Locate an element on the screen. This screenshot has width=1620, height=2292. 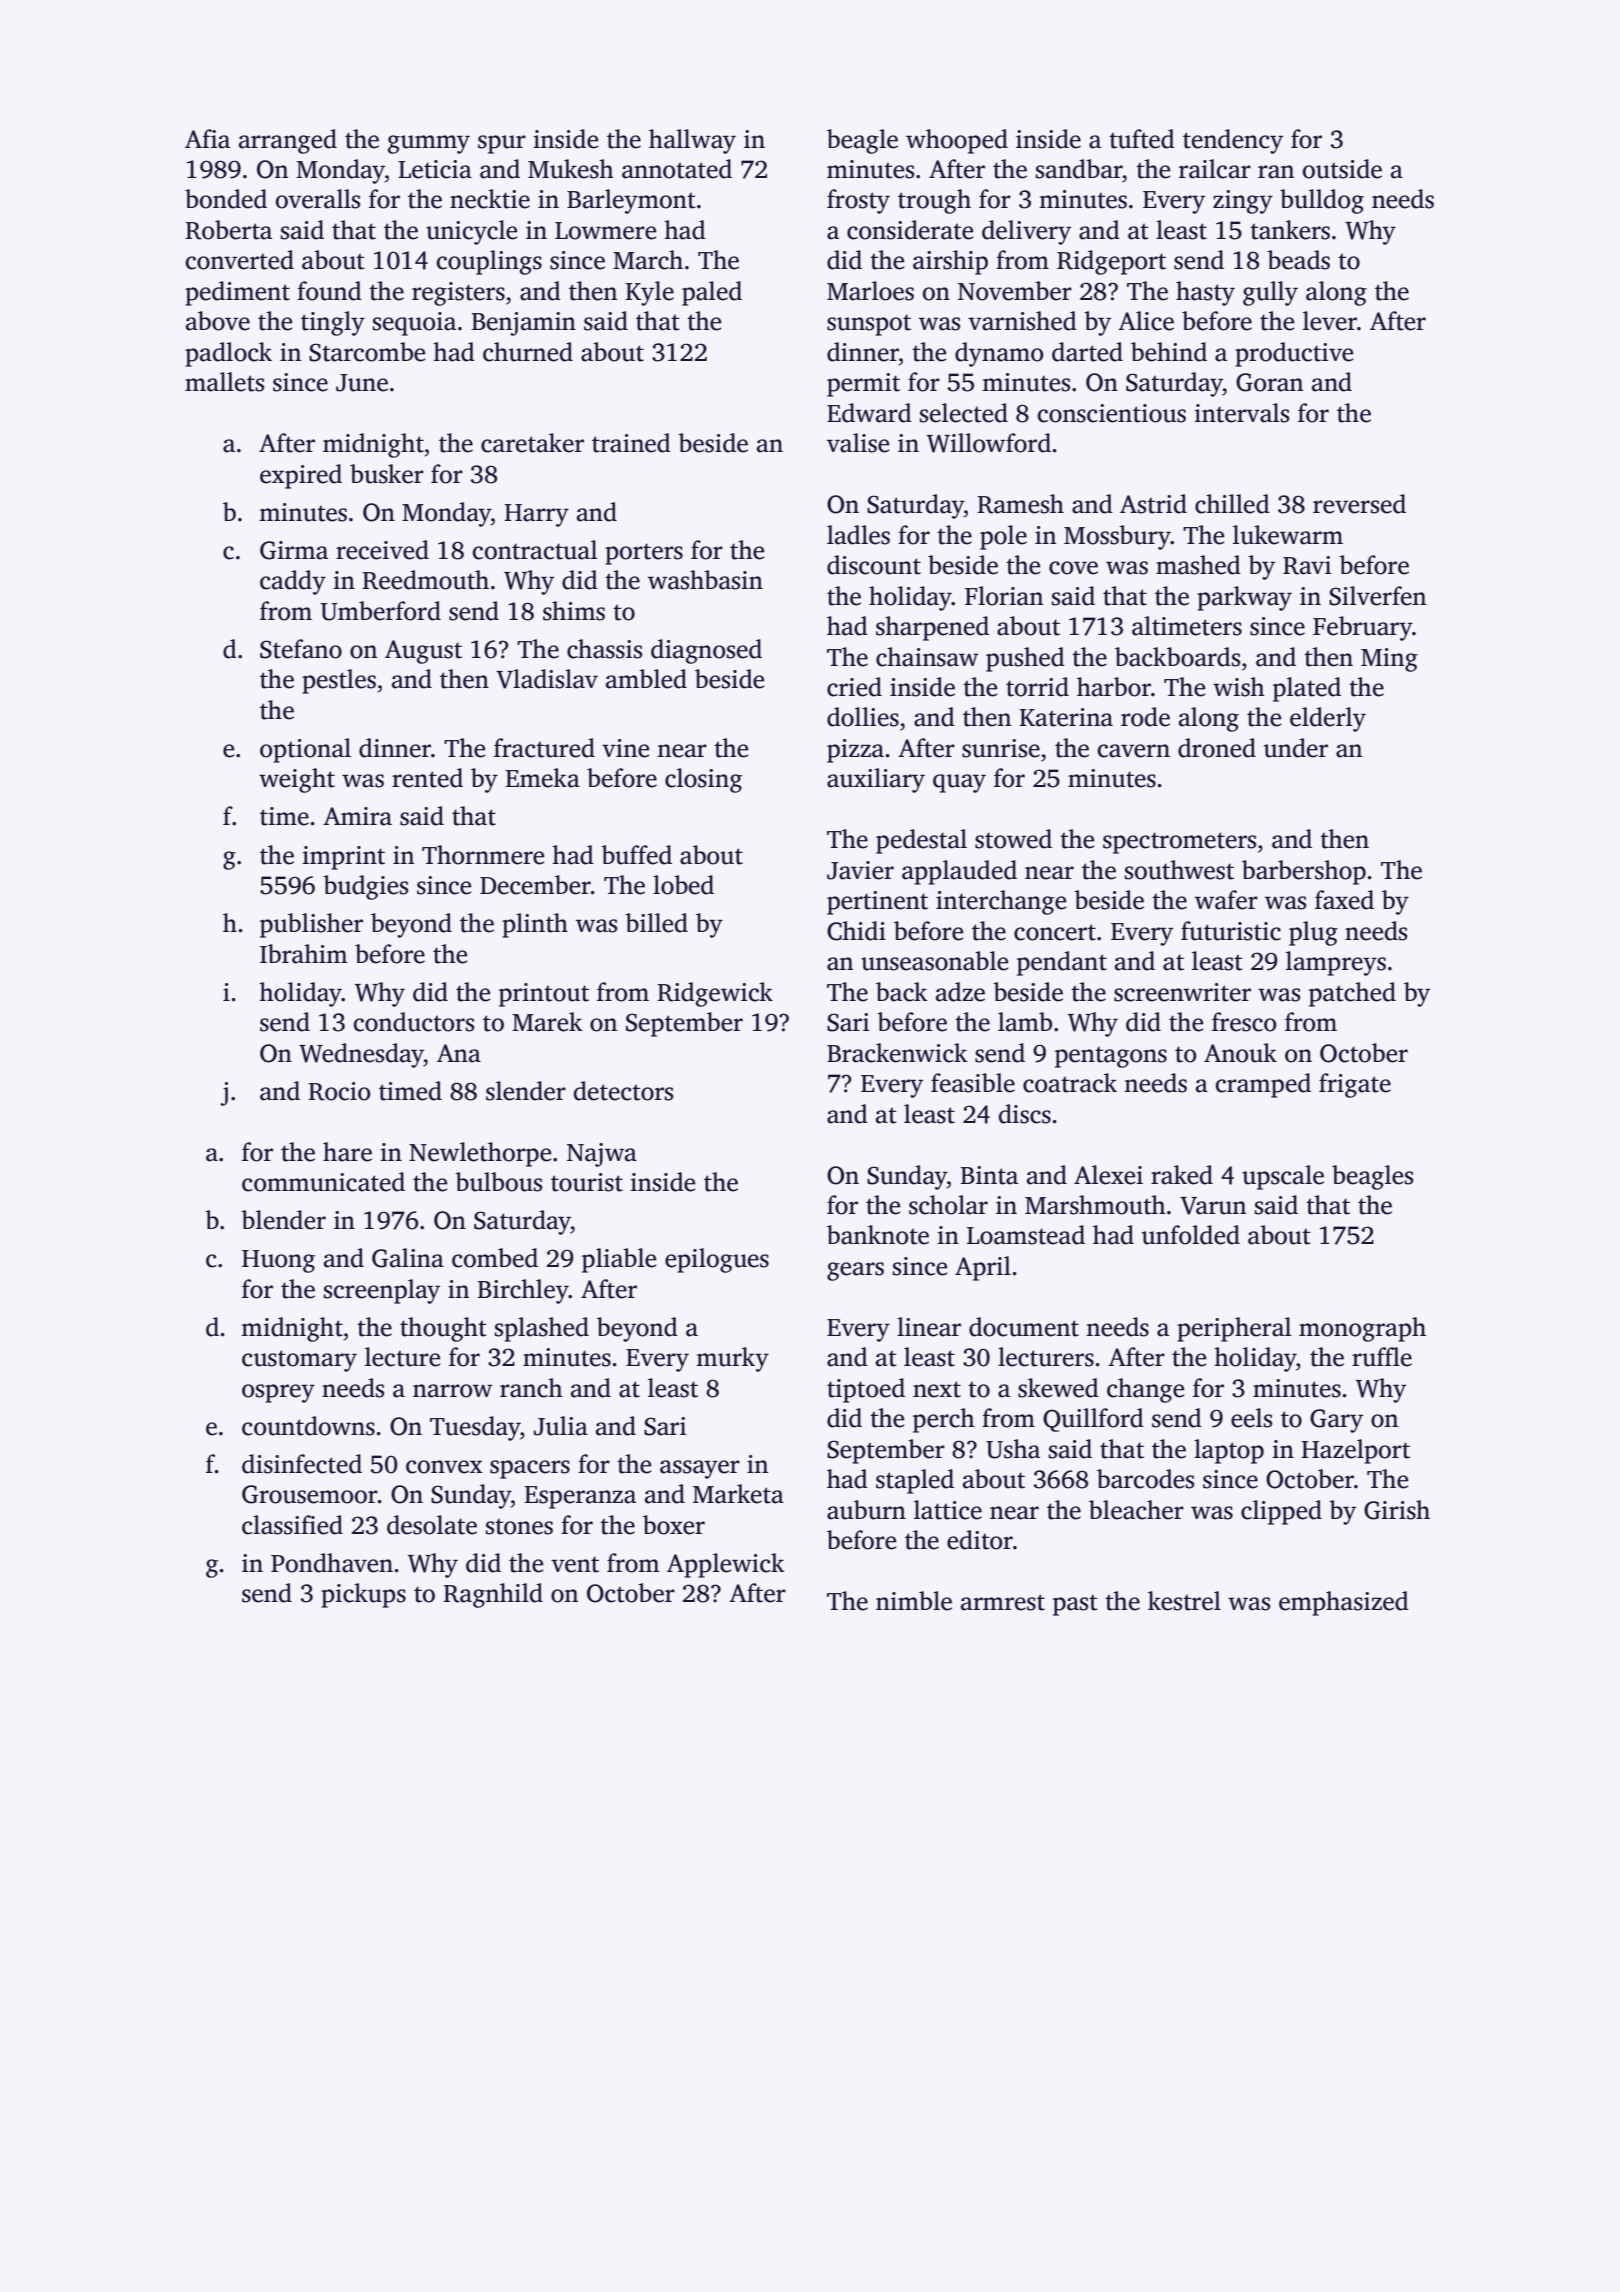
frigate is located at coordinates (1355, 1085).
